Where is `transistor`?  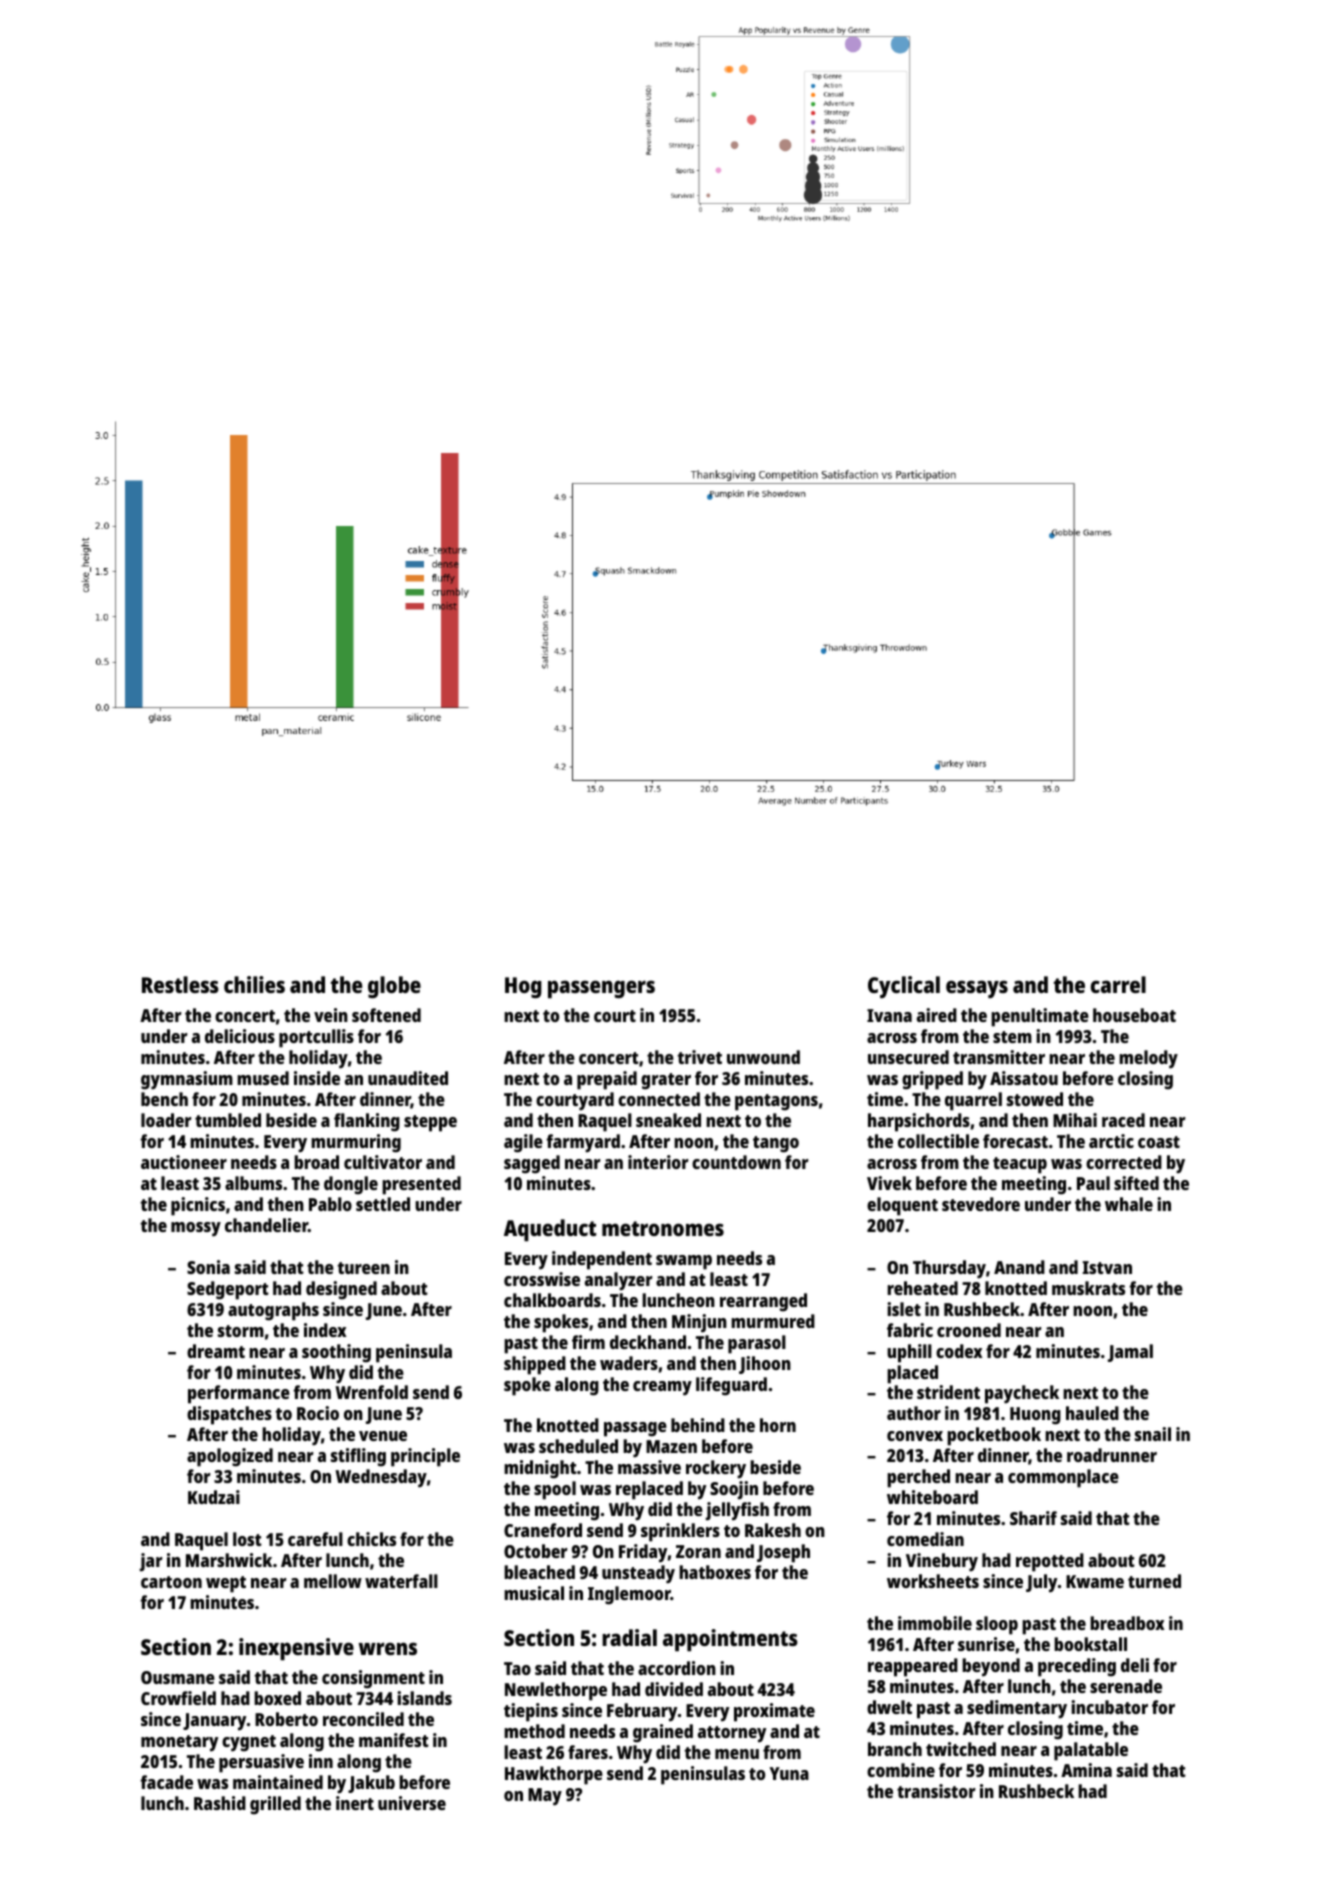 transistor is located at coordinates (936, 1791).
